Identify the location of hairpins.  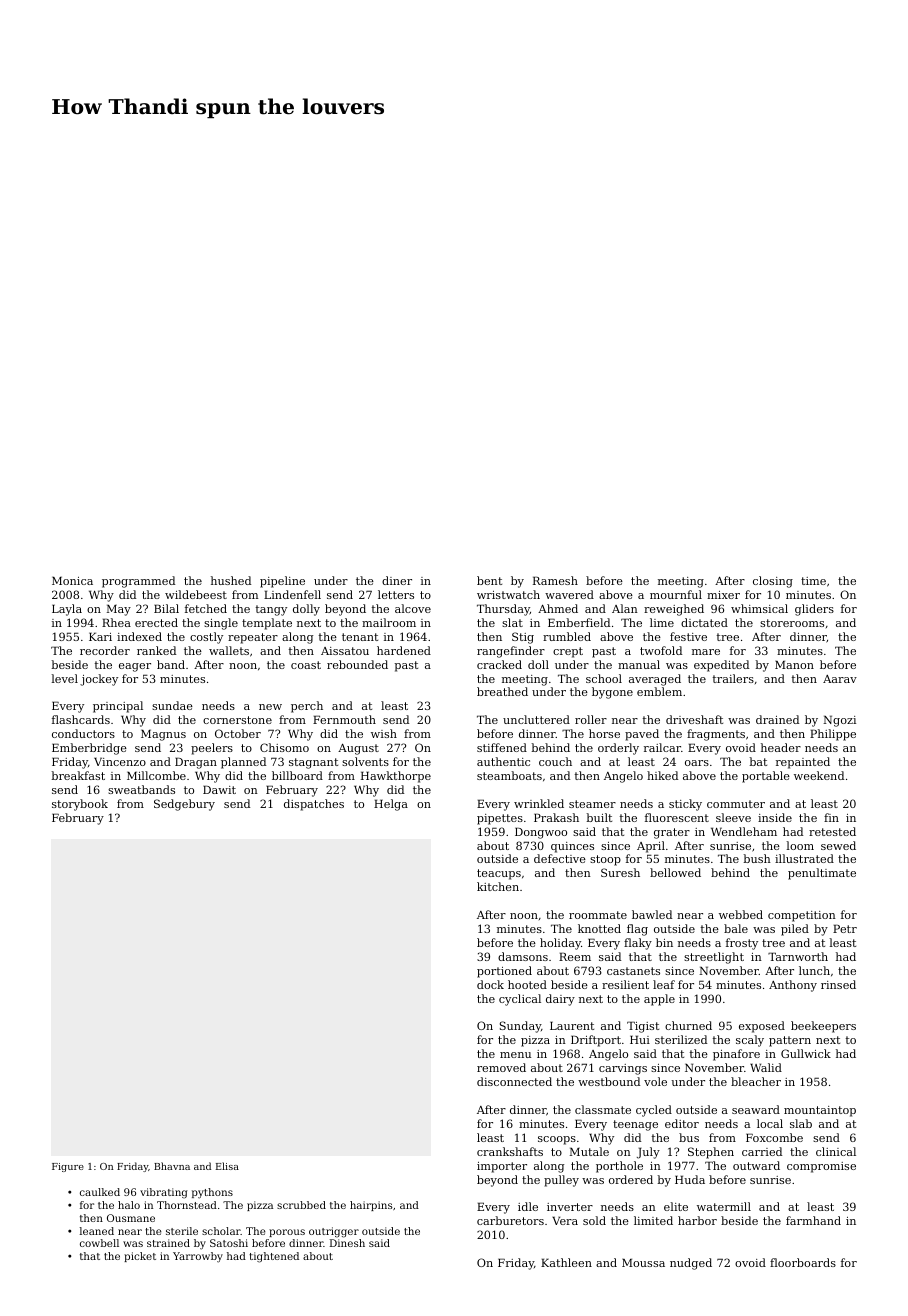
(371, 1206).
